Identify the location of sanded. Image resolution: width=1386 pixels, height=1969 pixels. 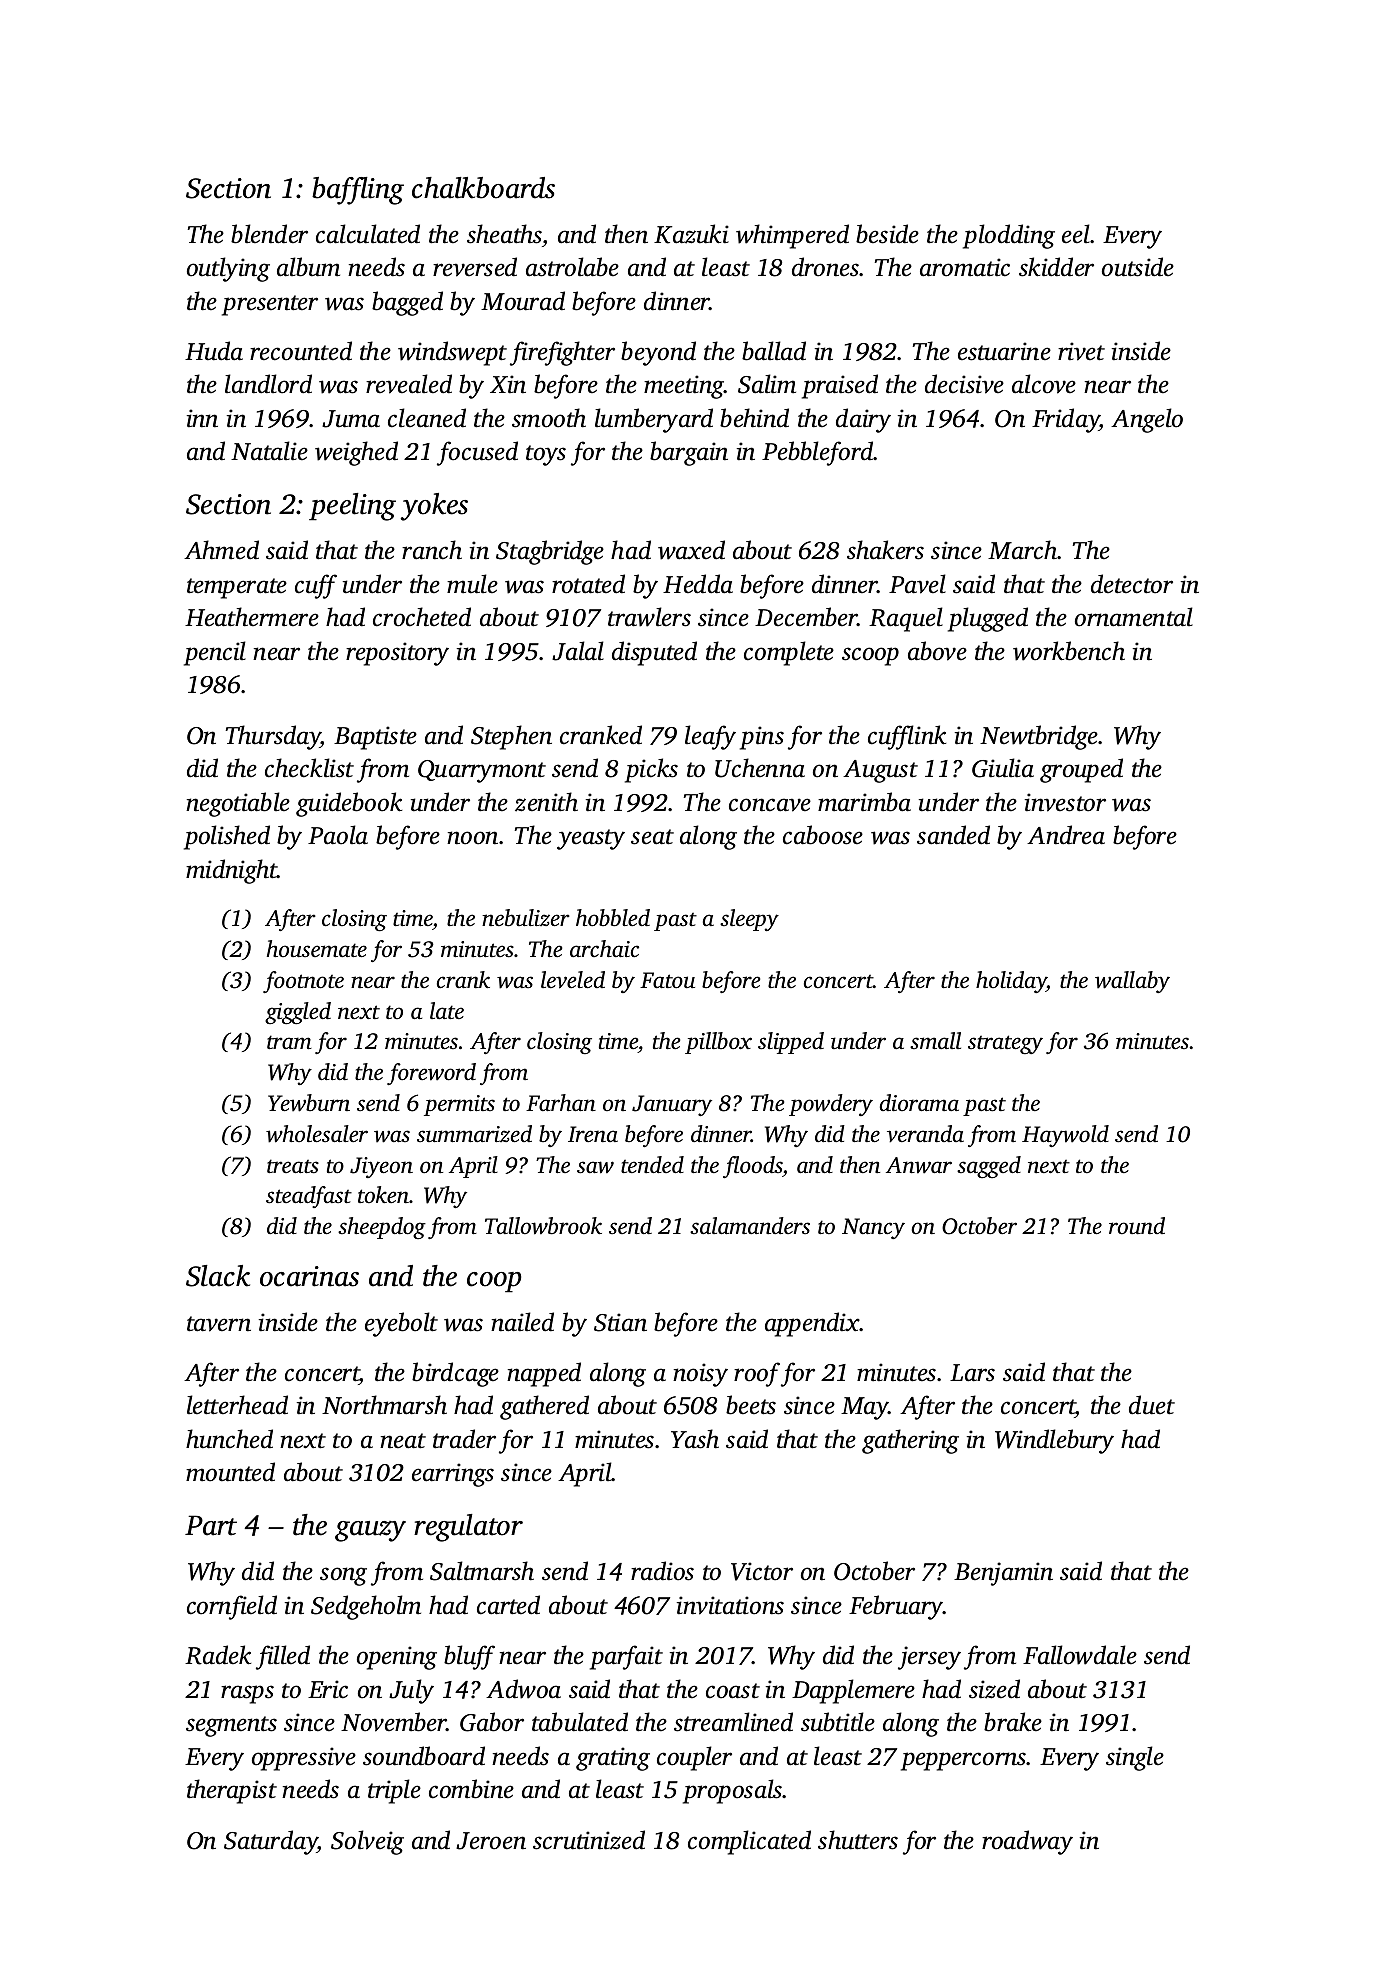
(953, 835).
